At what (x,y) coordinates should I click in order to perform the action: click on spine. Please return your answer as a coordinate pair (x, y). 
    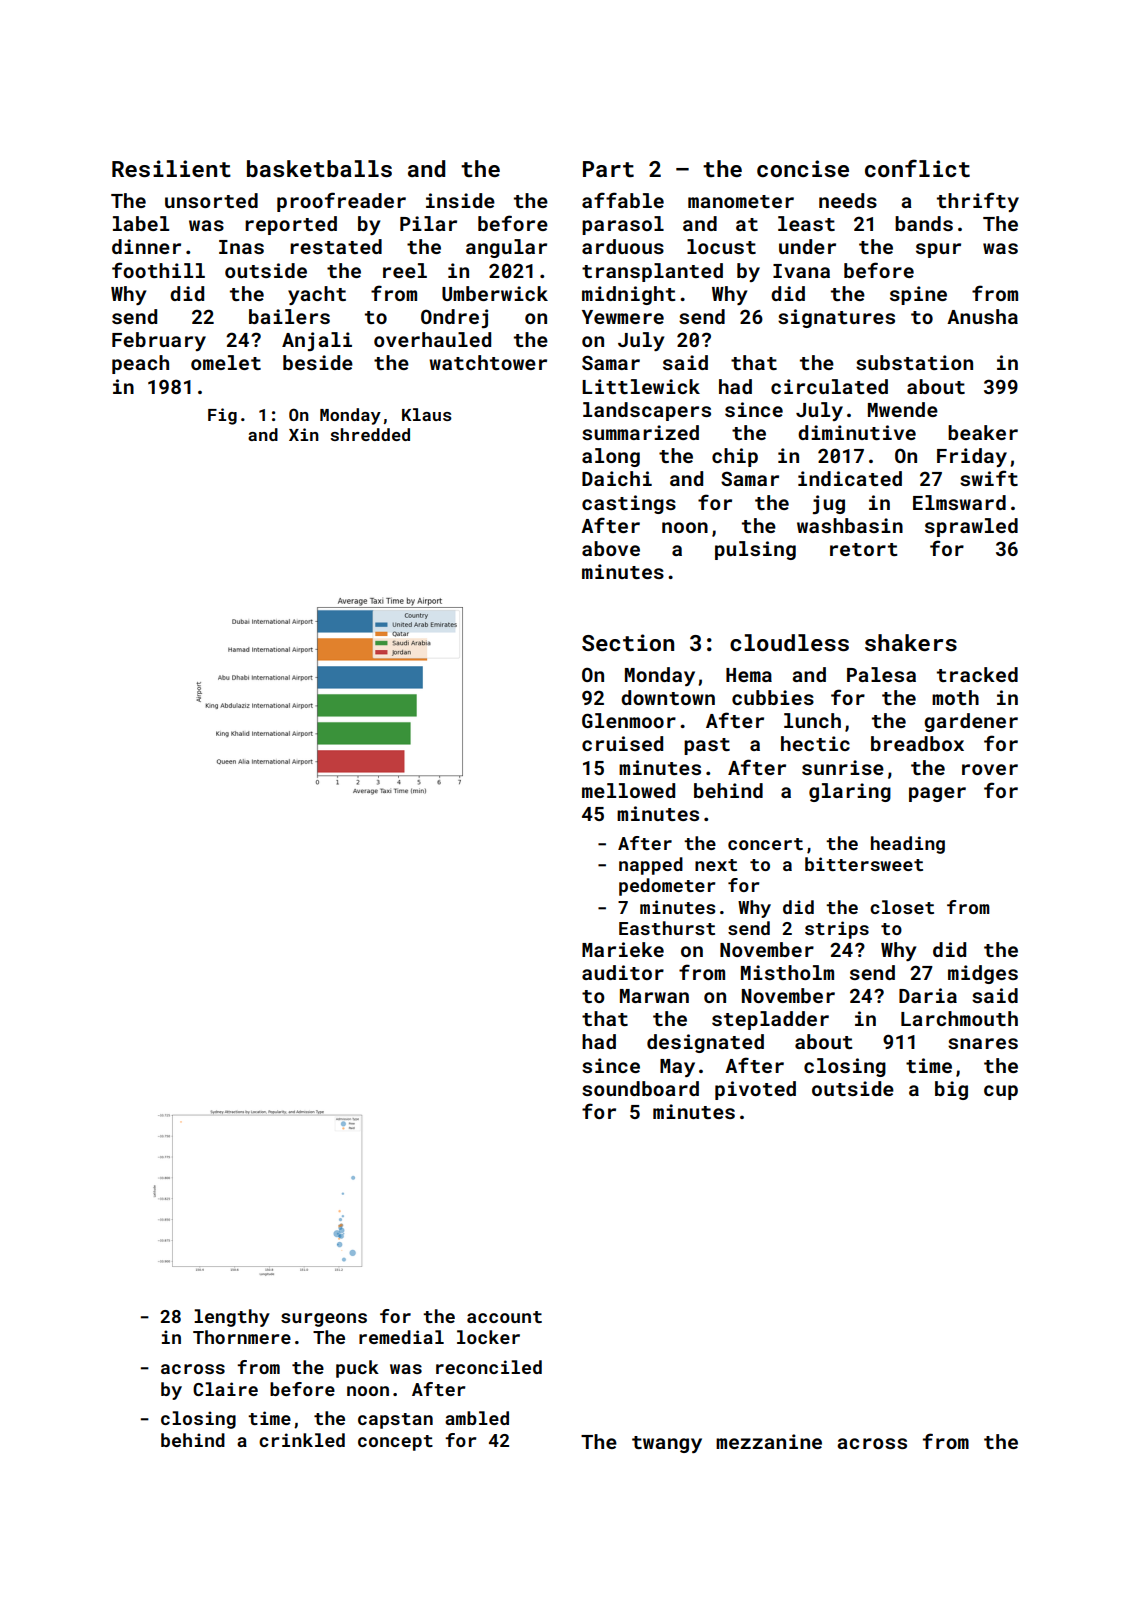
    Looking at the image, I should click on (918, 295).
